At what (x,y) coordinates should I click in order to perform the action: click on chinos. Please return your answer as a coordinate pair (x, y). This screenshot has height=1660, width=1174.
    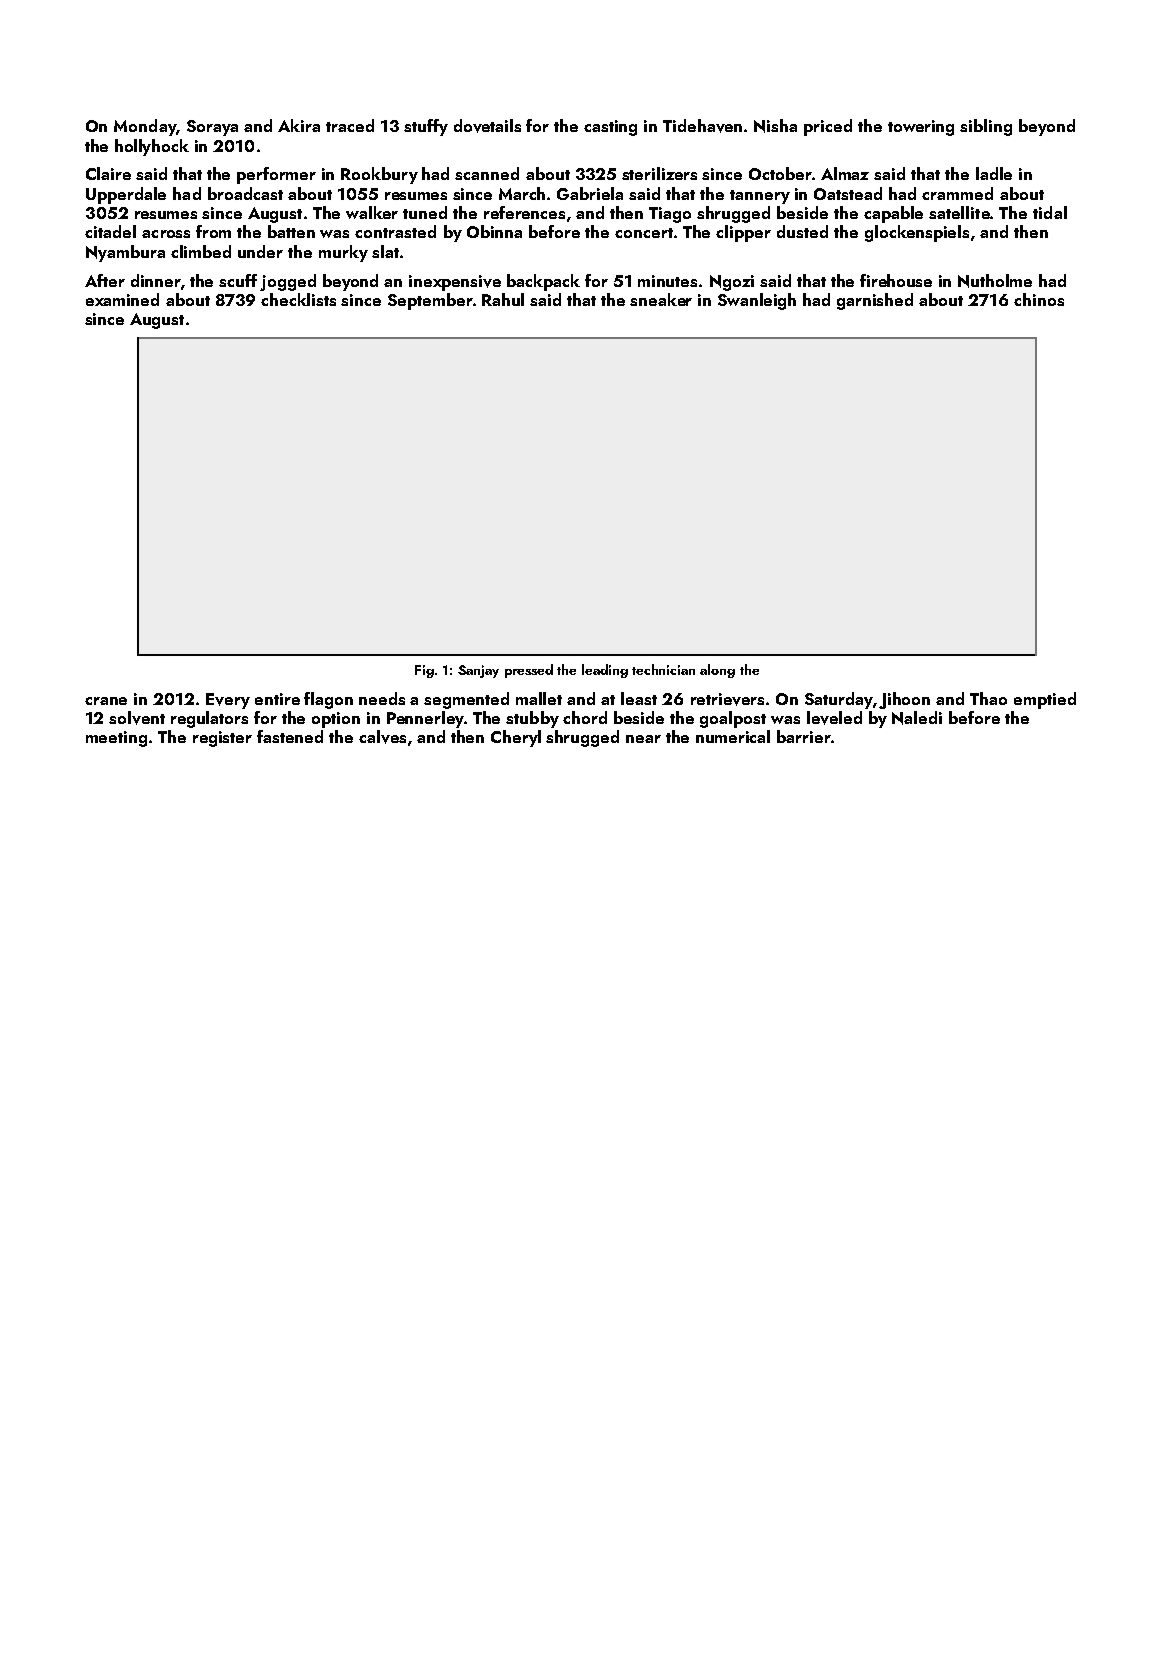
    Looking at the image, I should click on (1039, 299).
